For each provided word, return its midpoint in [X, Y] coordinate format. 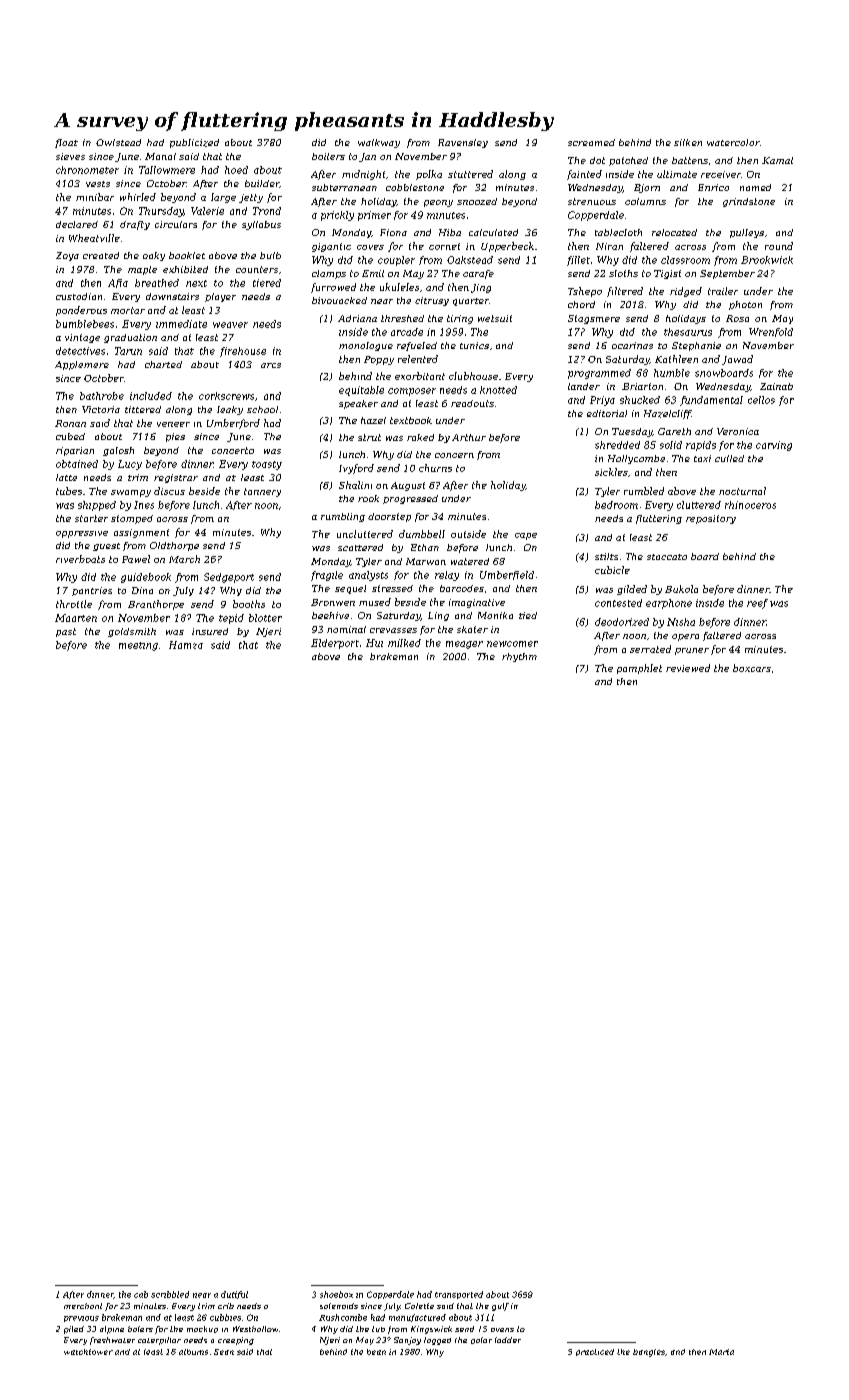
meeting [138, 646]
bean [376, 1352]
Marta [721, 1352]
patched [628, 161]
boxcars [752, 668]
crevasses [393, 630]
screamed [591, 142]
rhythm [519, 657]
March [184, 559]
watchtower [88, 1352]
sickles [611, 472]
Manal [160, 156]
